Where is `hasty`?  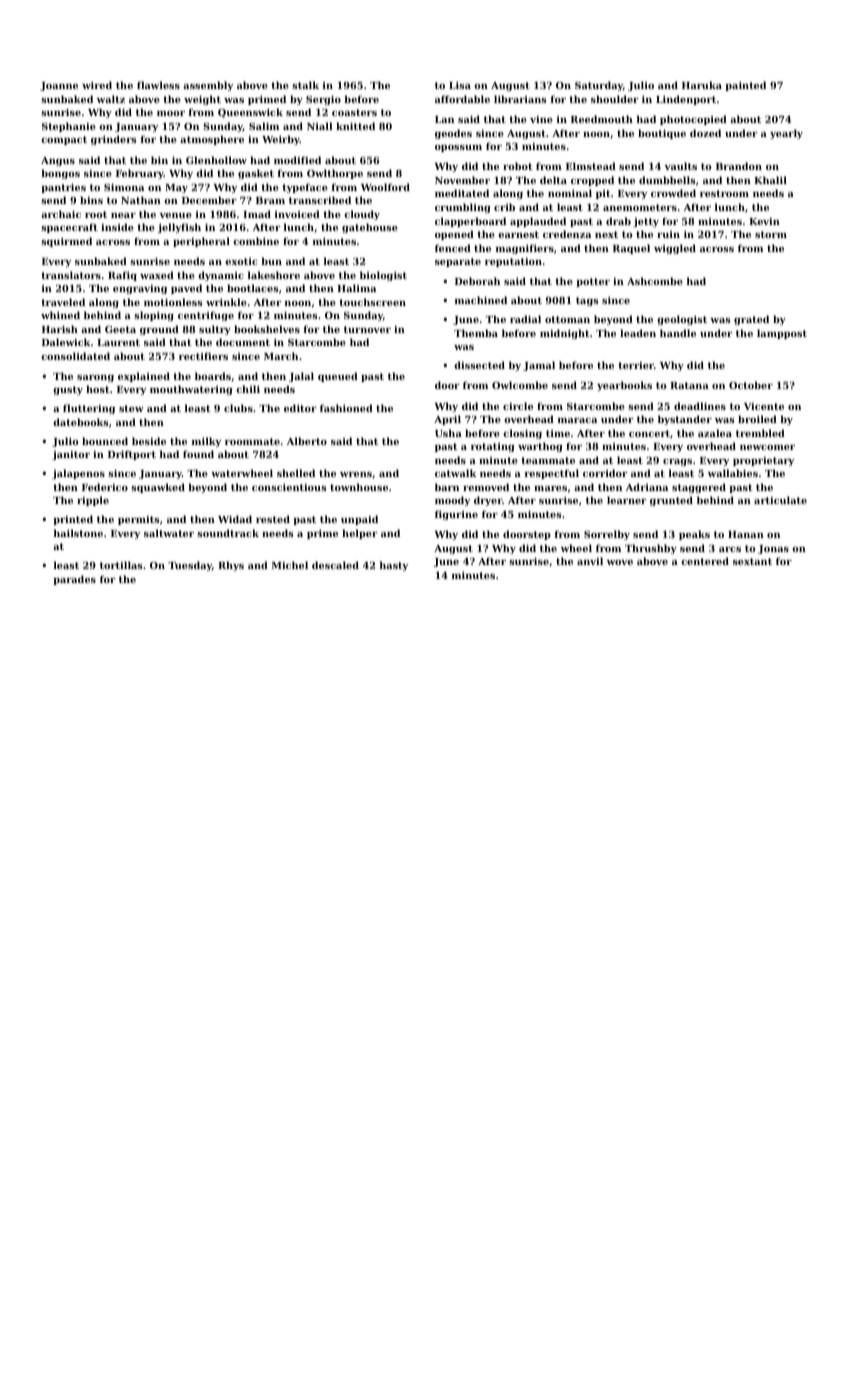
hasty is located at coordinates (394, 566).
